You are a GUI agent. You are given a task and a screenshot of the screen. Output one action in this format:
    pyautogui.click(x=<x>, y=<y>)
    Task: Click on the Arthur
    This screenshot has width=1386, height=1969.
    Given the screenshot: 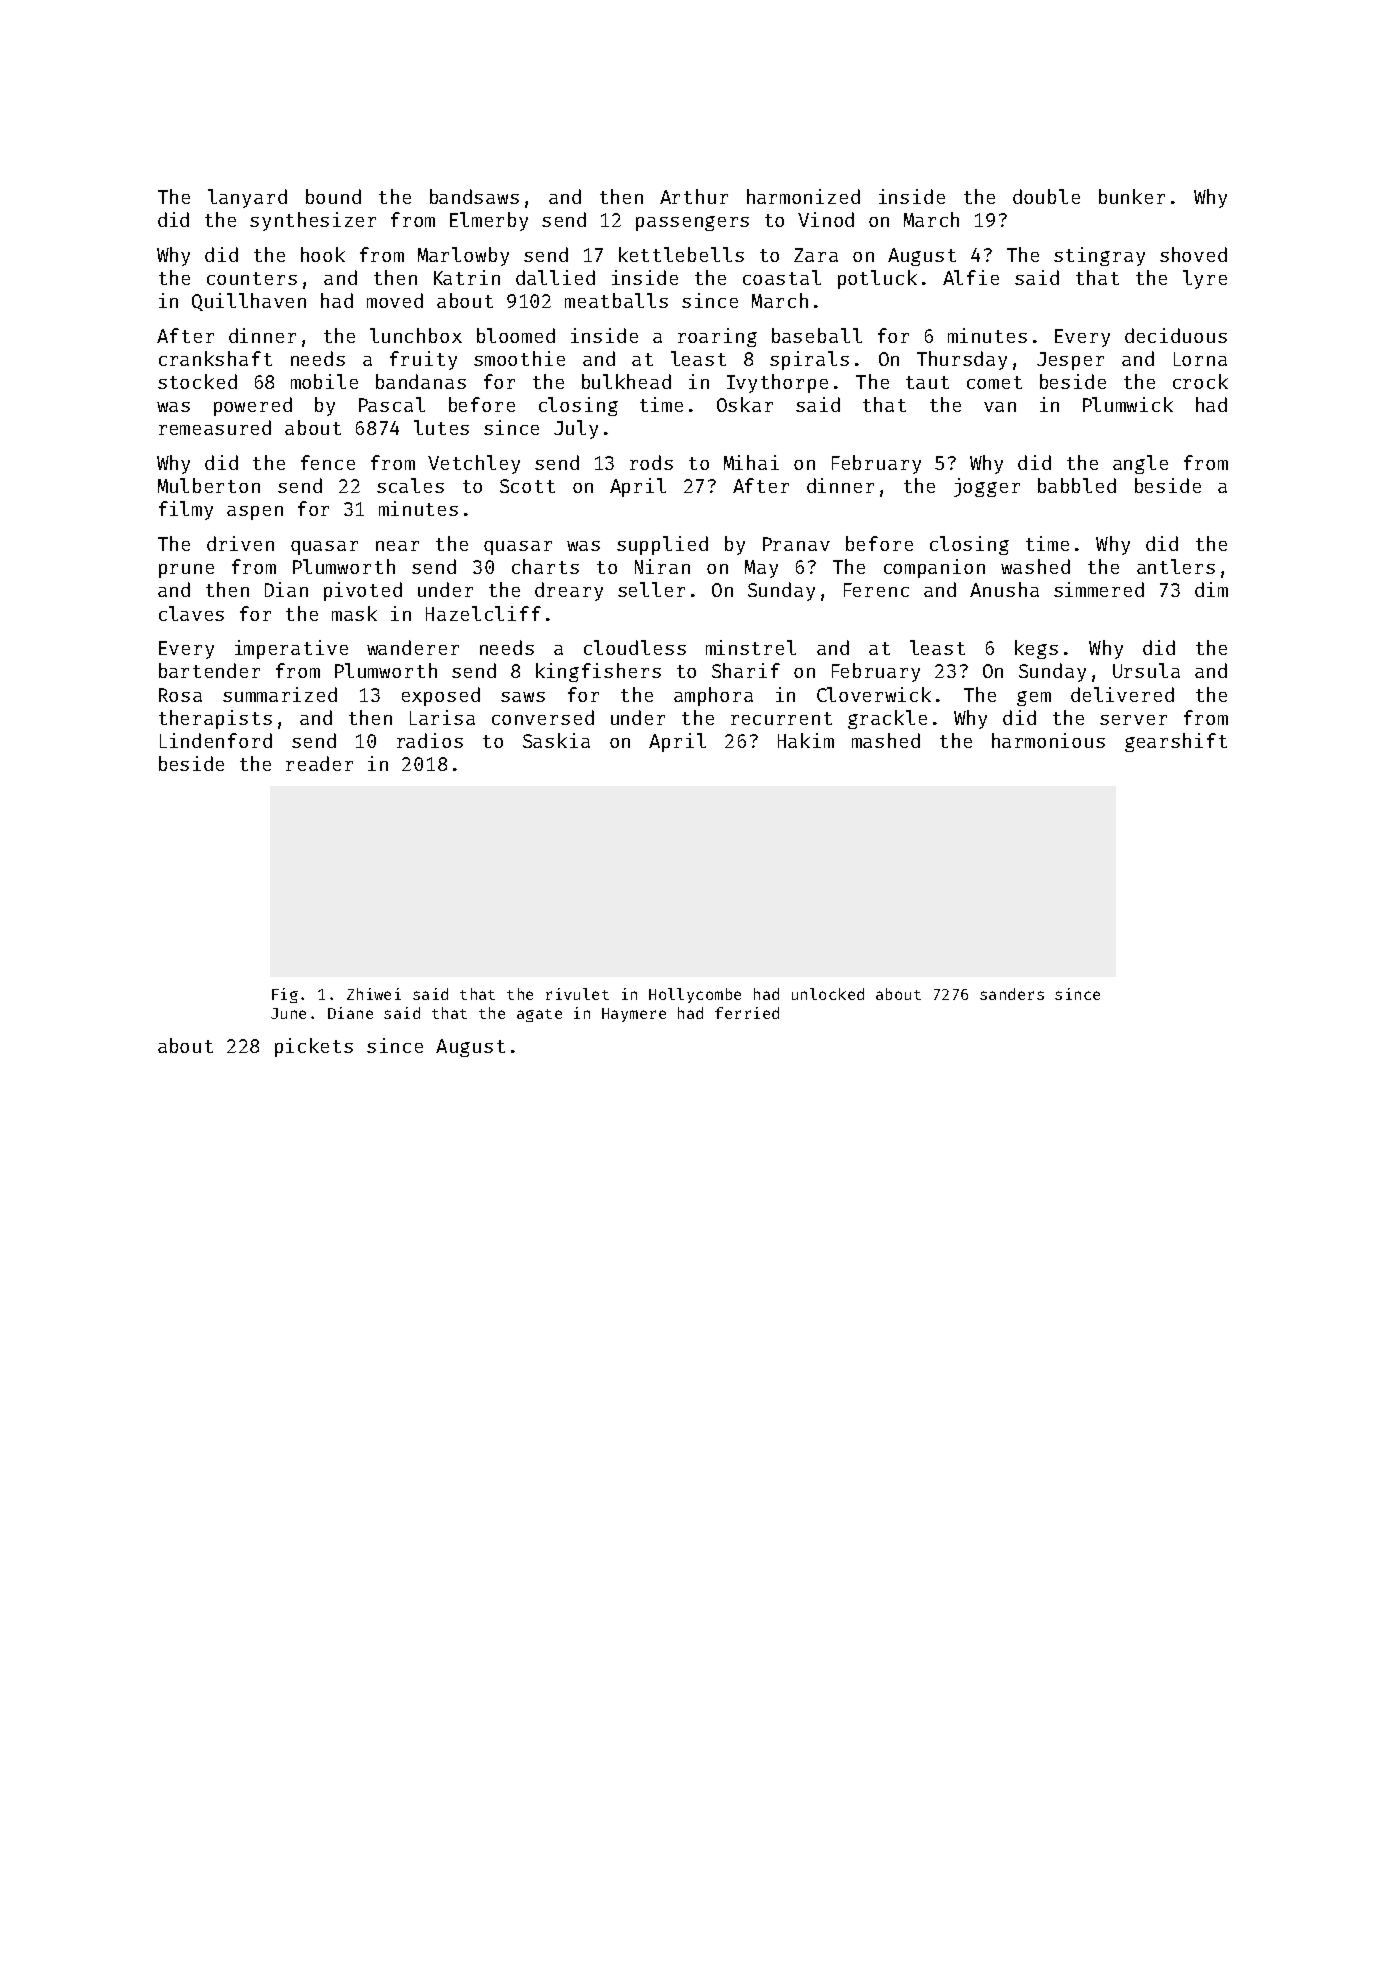 What is the action you would take?
    pyautogui.click(x=694, y=196)
